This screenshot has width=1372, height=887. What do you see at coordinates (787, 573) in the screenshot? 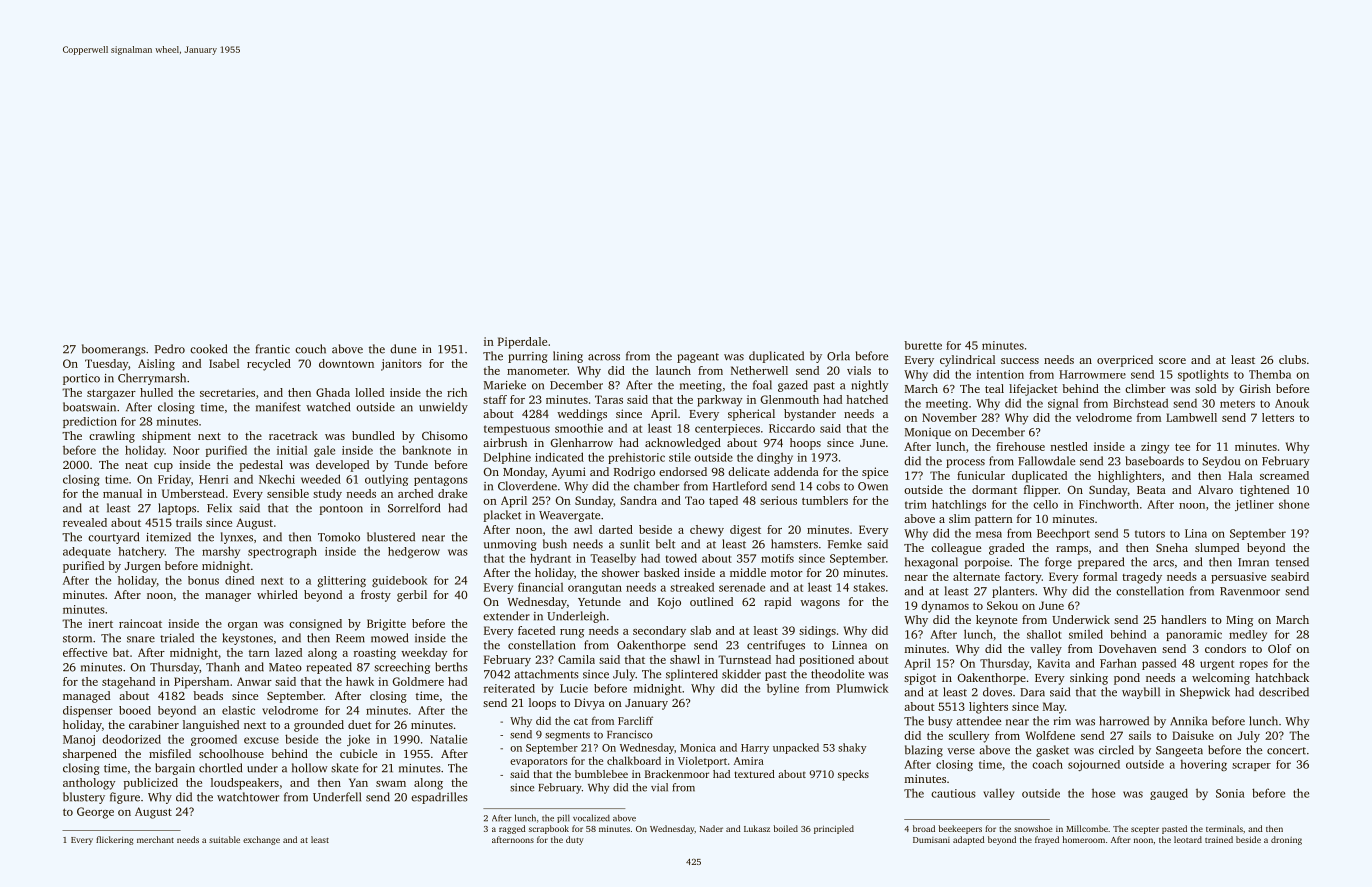
I see `motor` at bounding box center [787, 573].
